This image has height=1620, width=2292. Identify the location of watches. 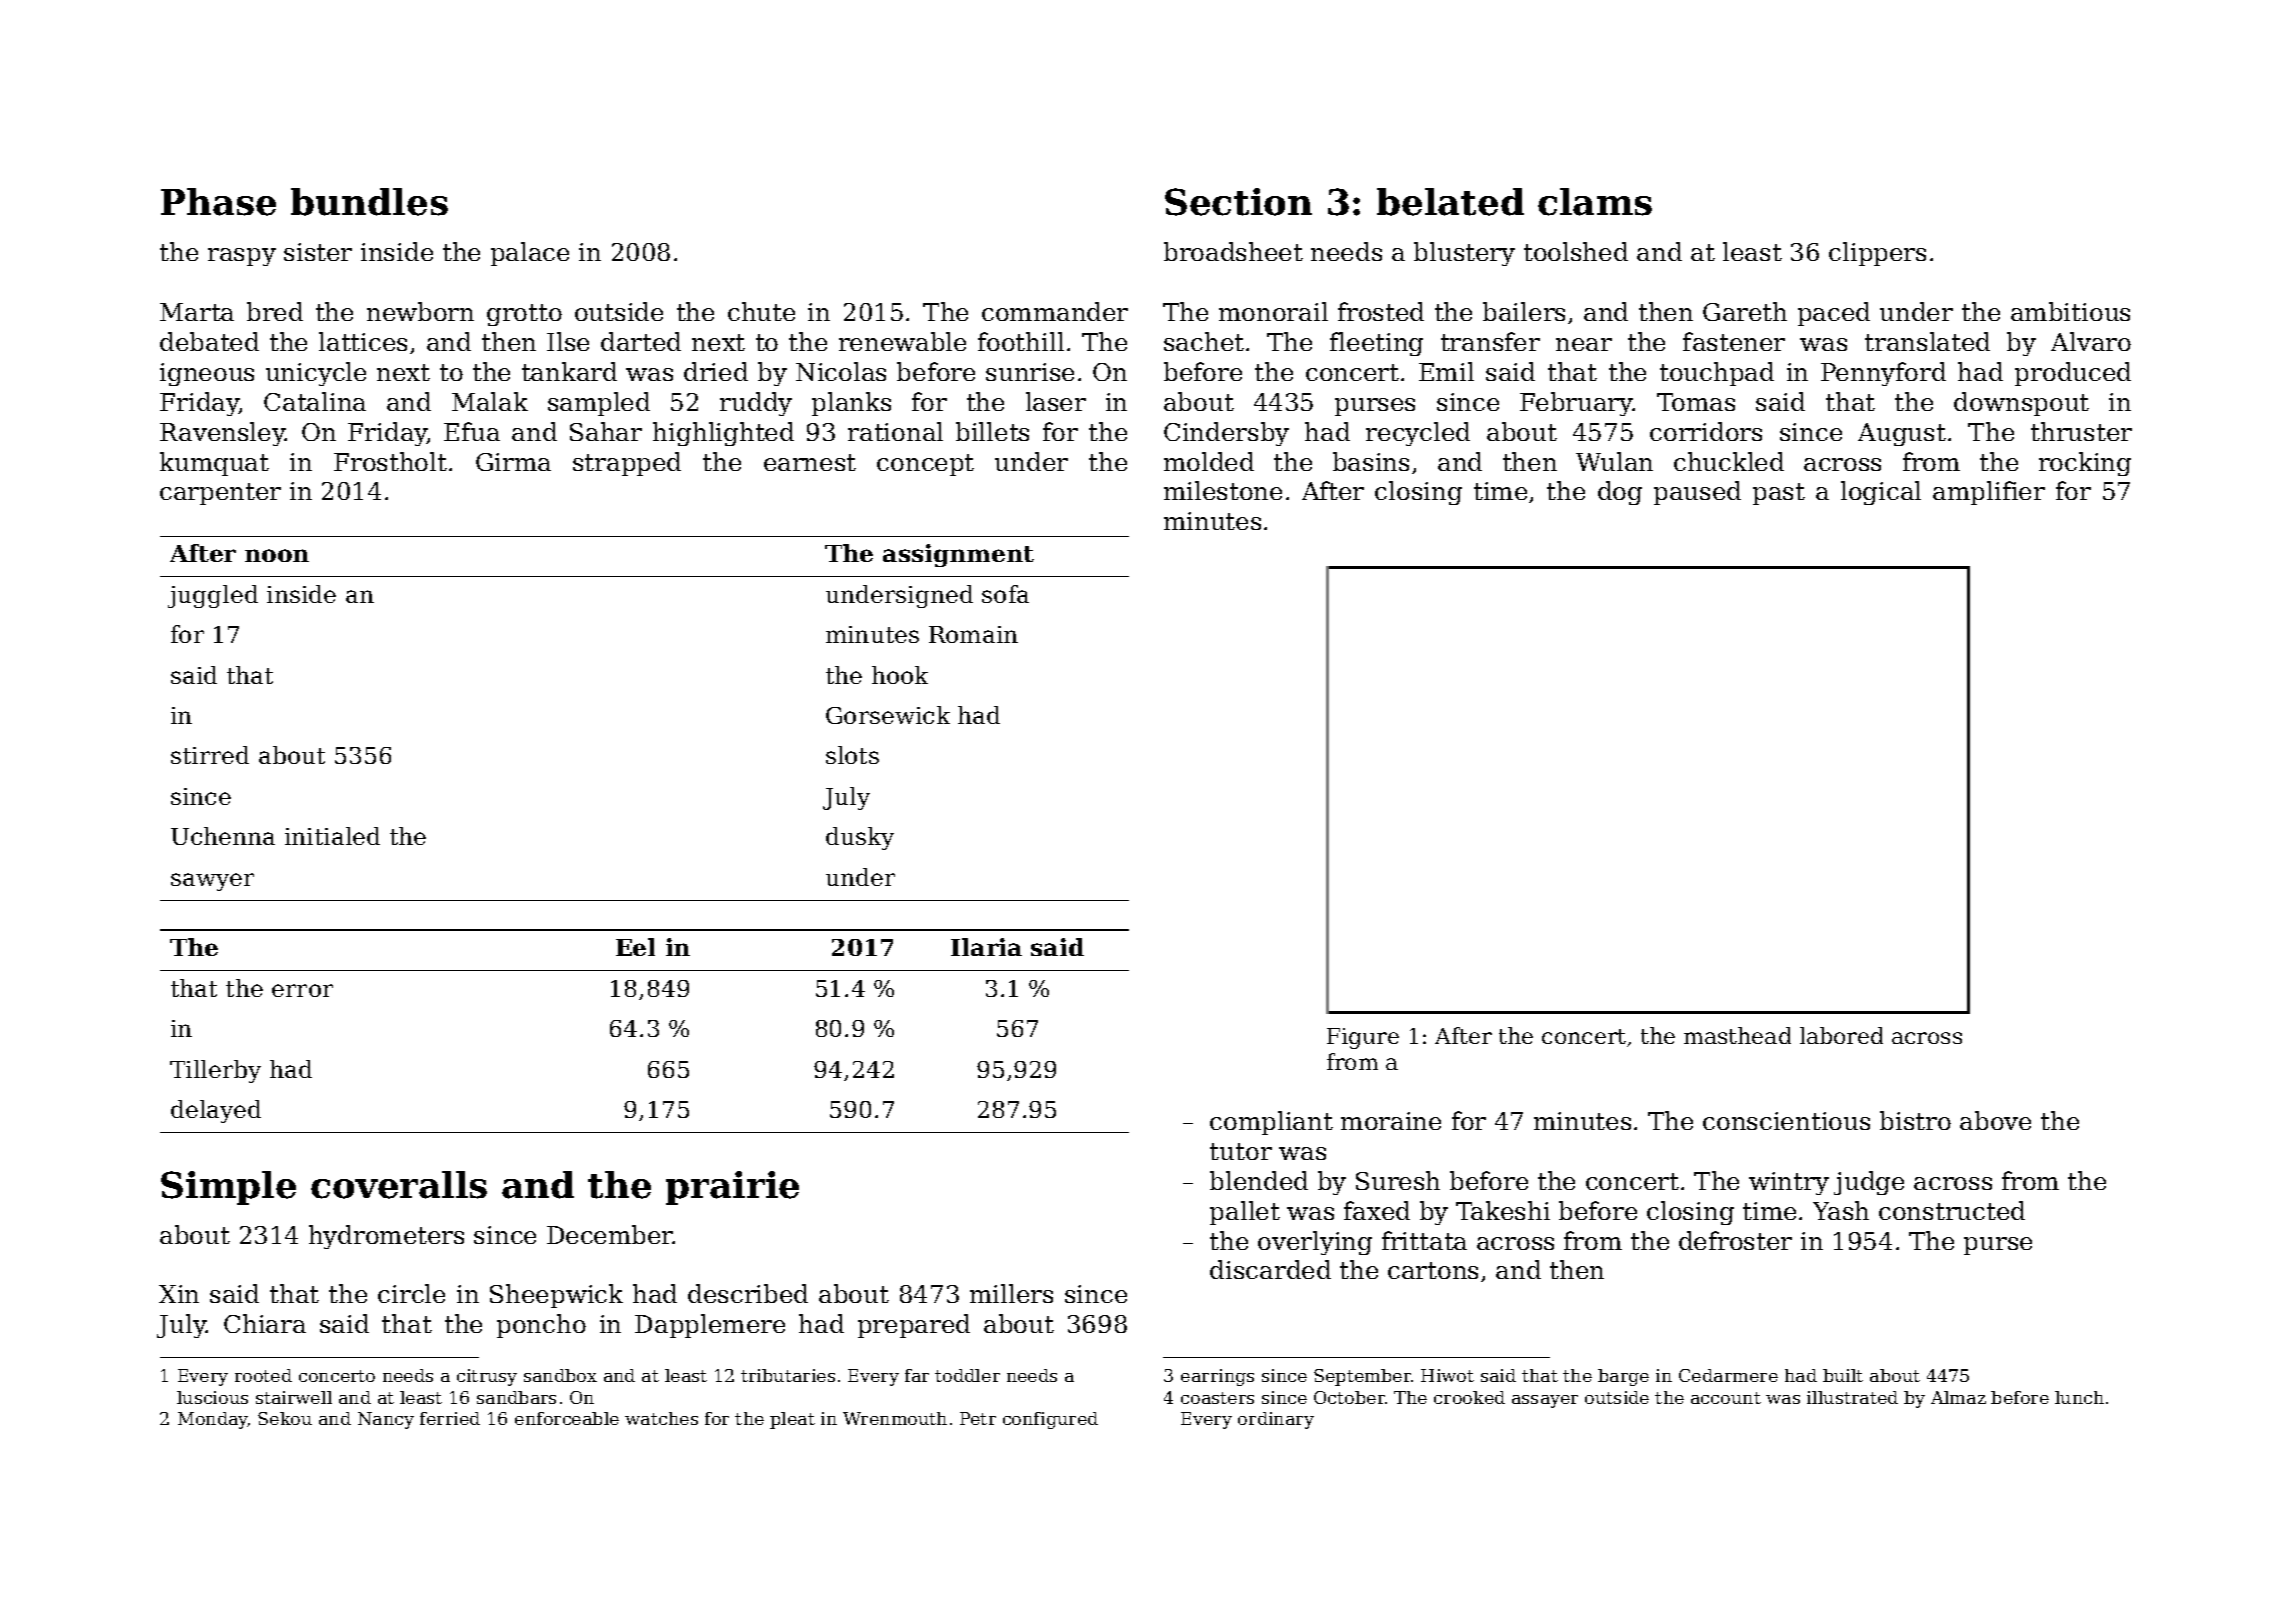
(661, 1418).
